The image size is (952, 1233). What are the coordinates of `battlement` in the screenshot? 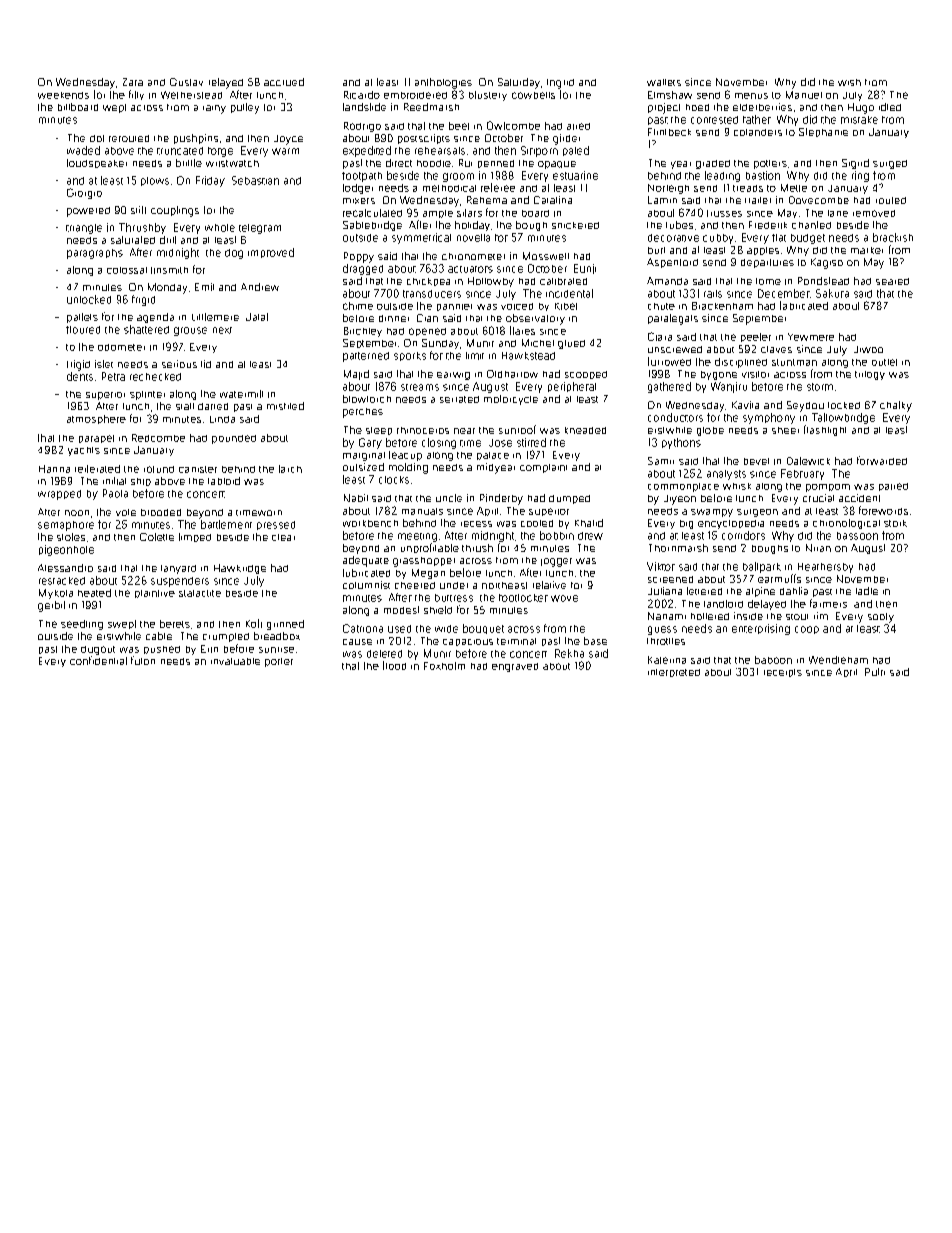 It's located at (226, 524).
